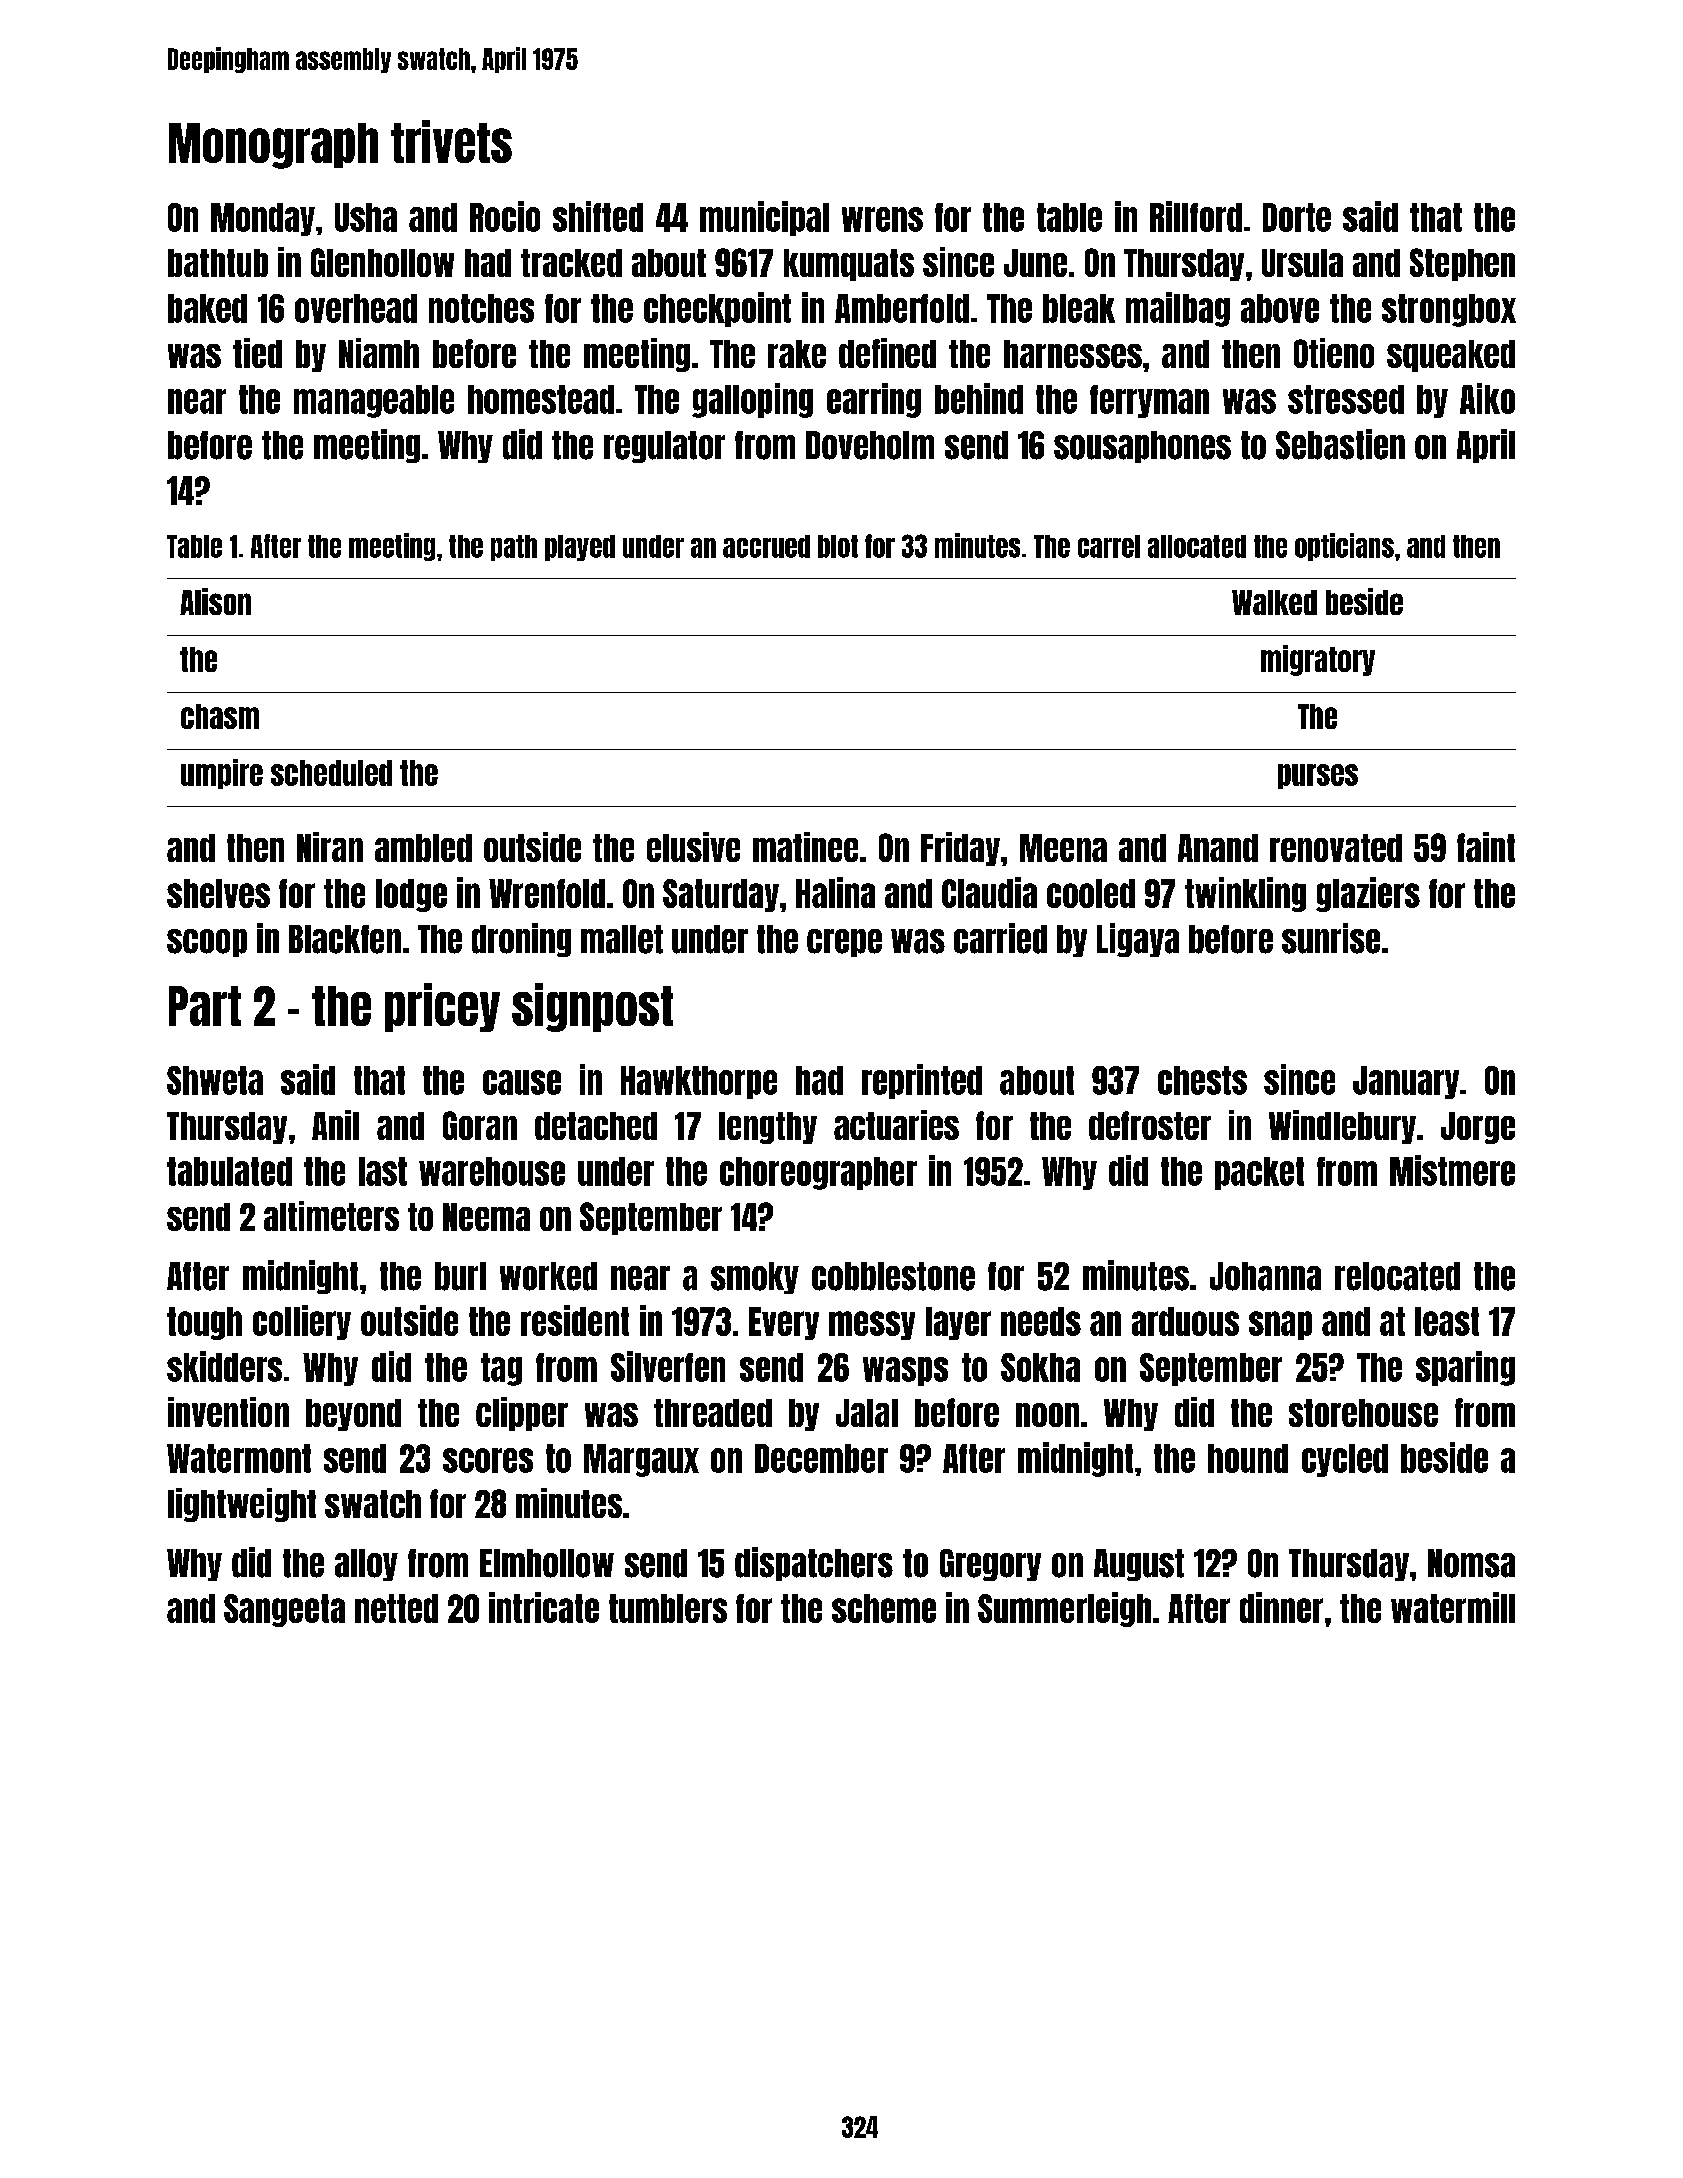  What do you see at coordinates (1340, 444) in the screenshot?
I see `Sebastien` at bounding box center [1340, 444].
